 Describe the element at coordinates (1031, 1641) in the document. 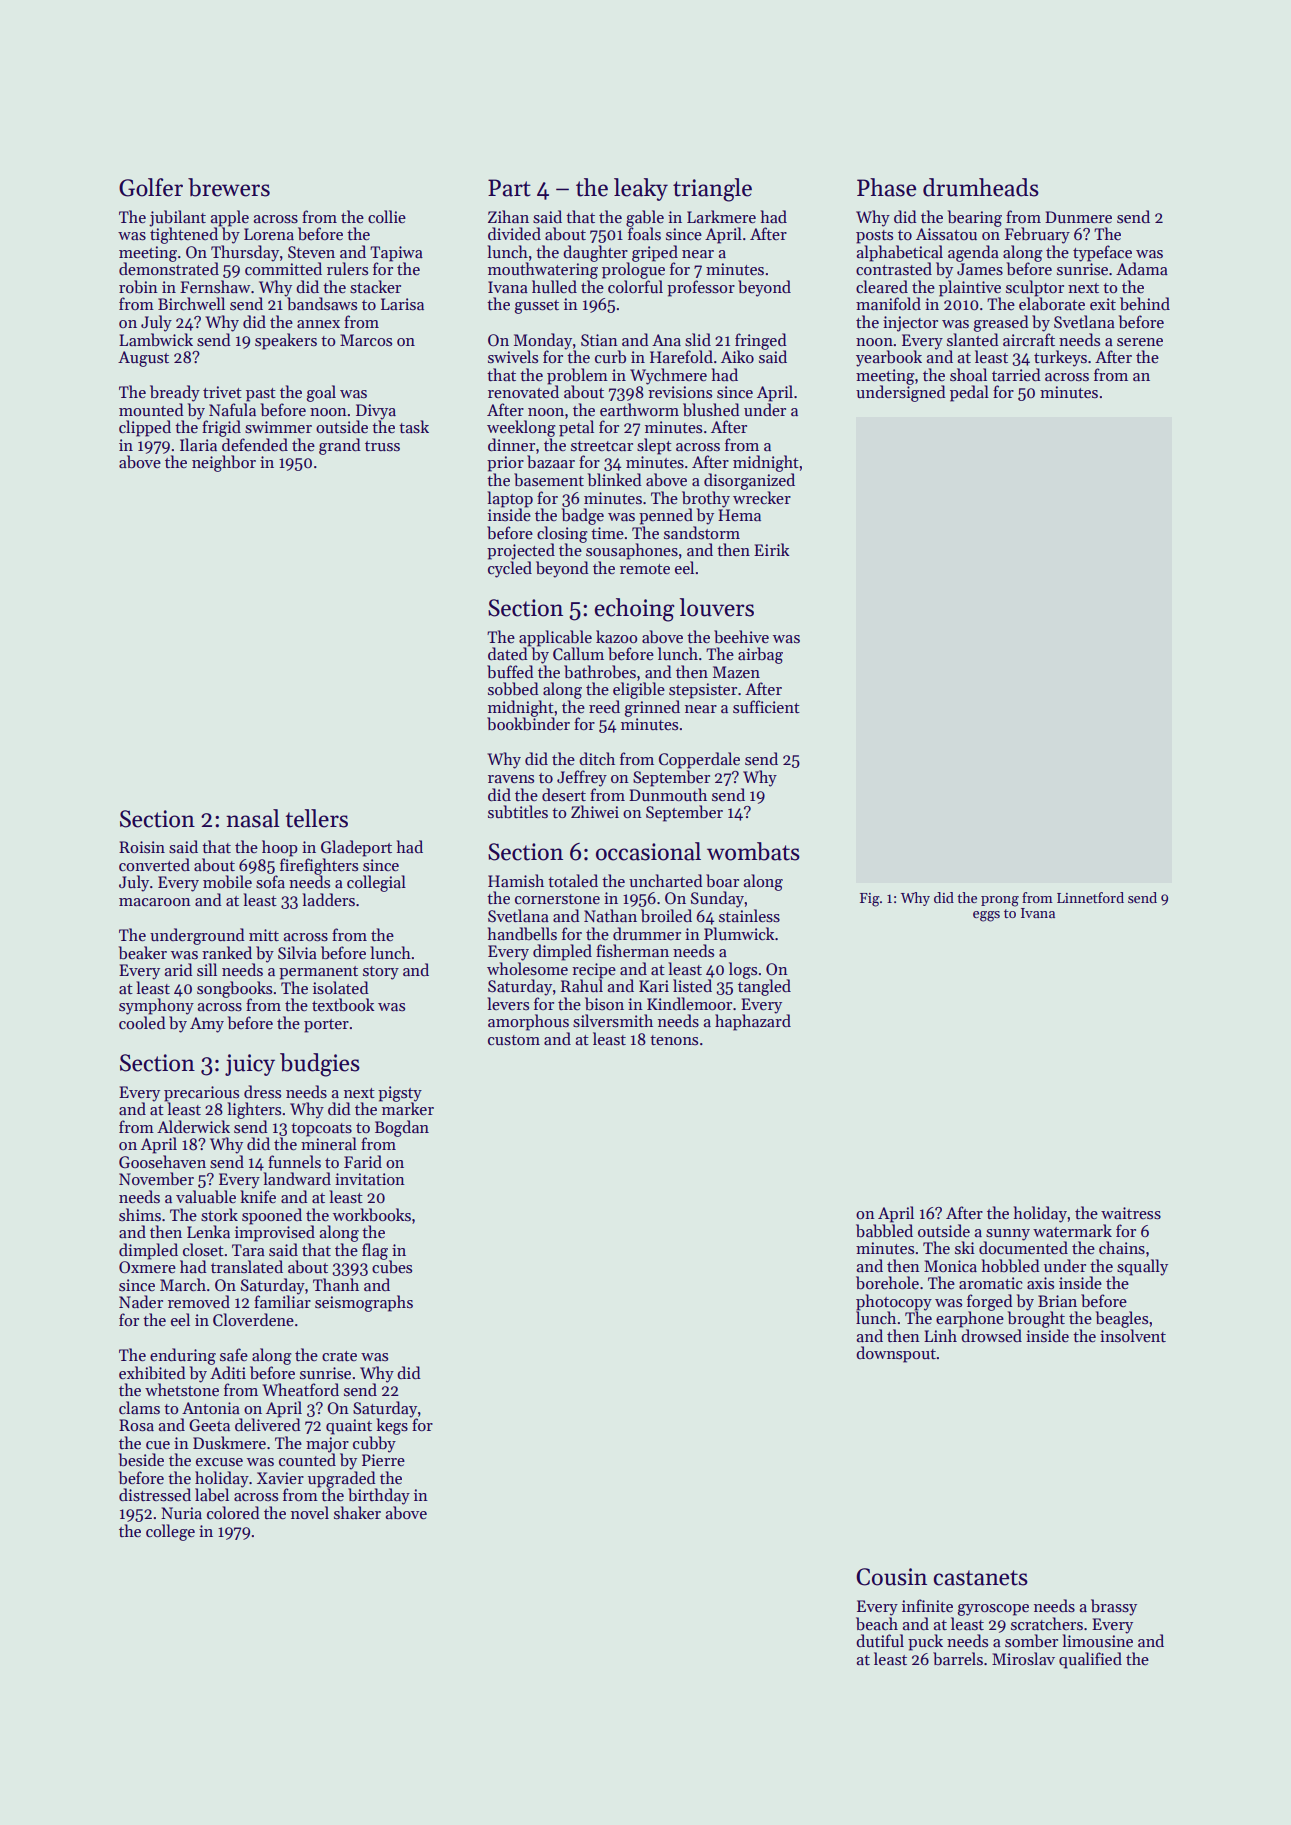

I see `somber` at that location.
